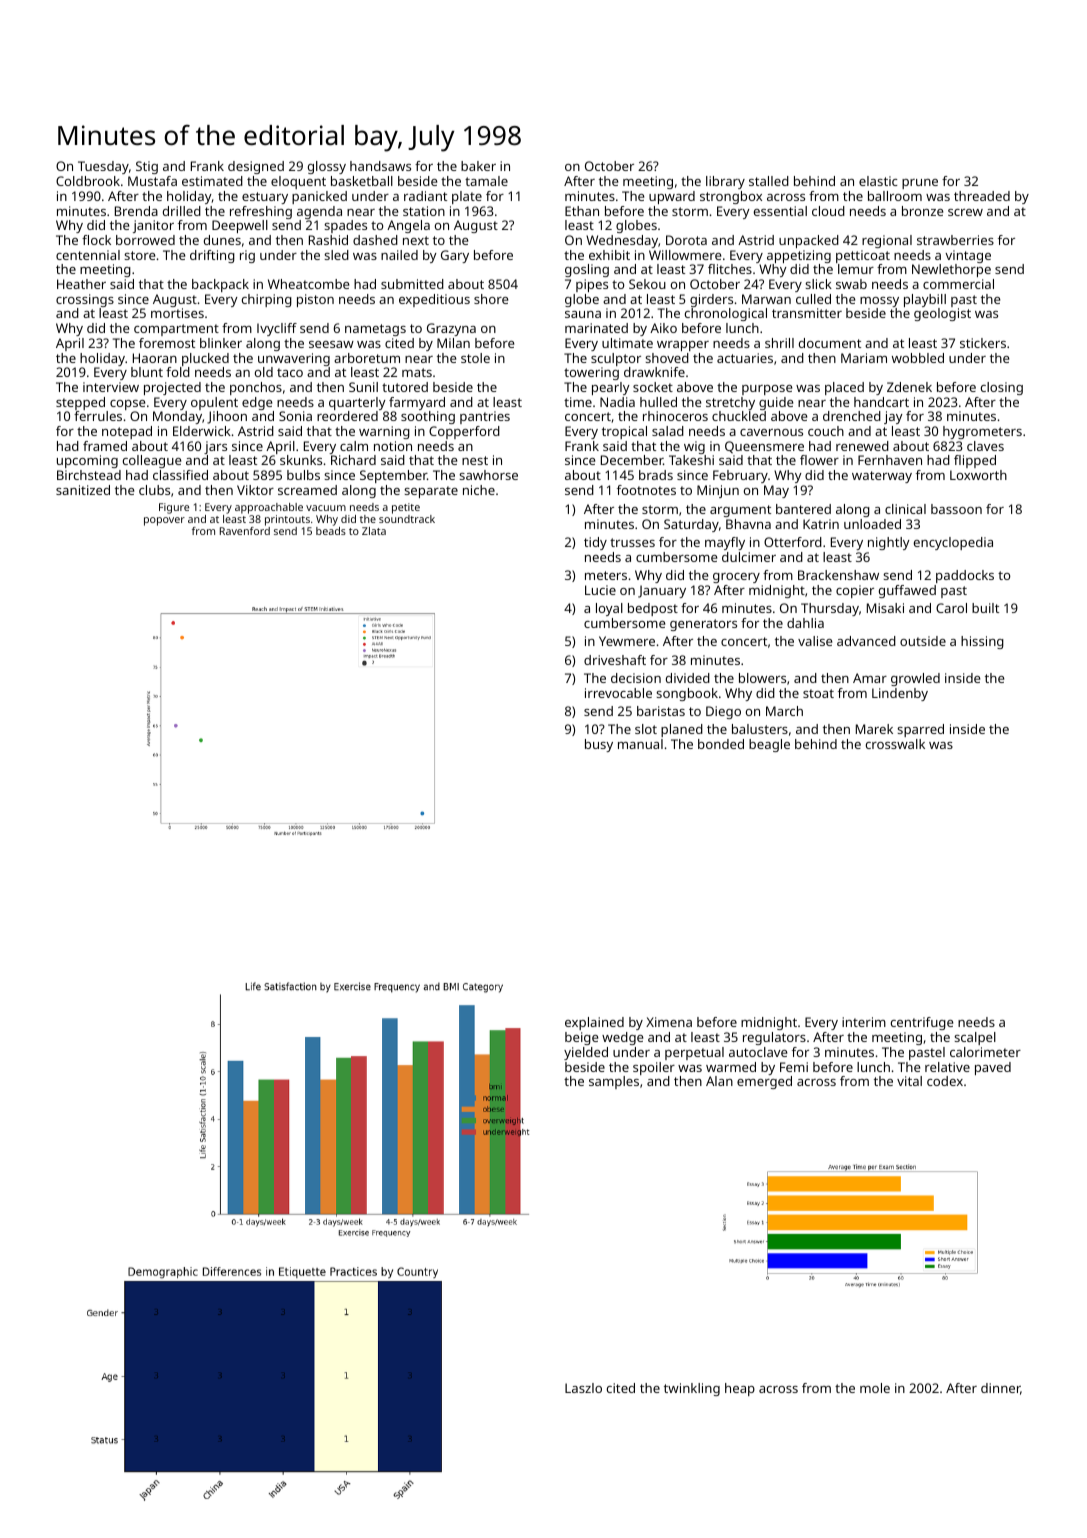  Describe the element at coordinates (672, 197) in the screenshot. I see `upward` at that location.
